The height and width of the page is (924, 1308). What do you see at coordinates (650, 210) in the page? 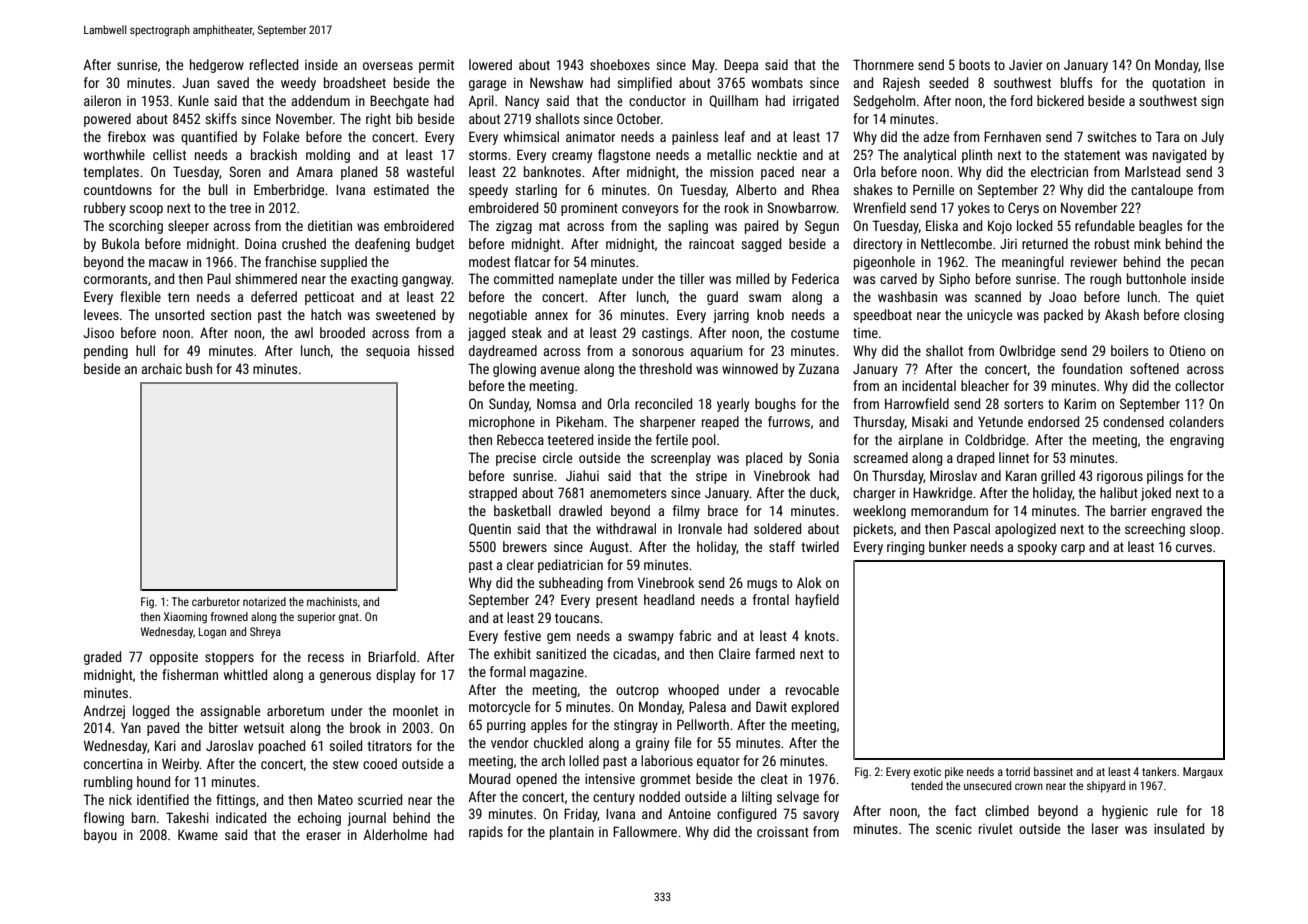
I see `conveyors` at bounding box center [650, 210].
